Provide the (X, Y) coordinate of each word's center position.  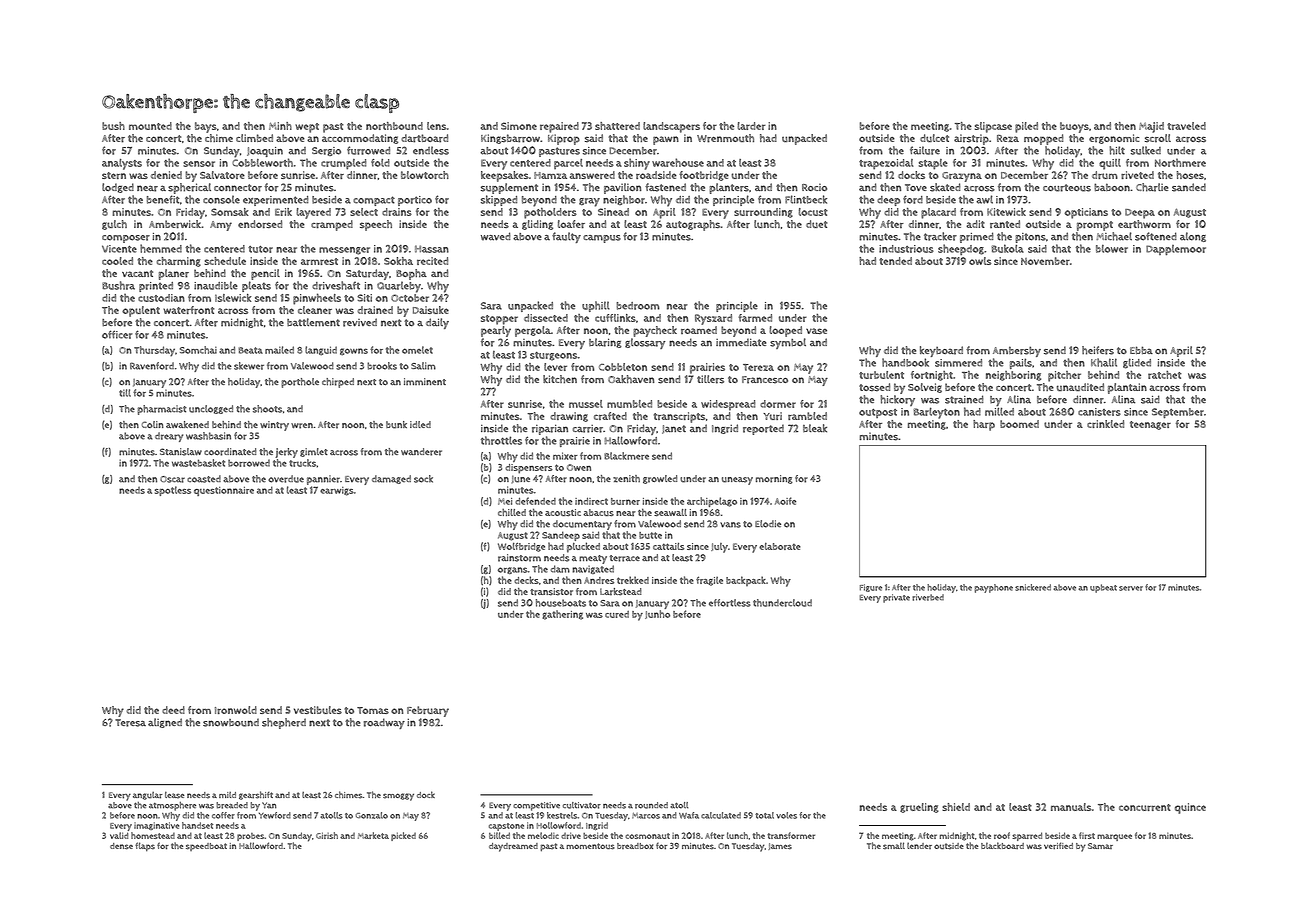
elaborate (780, 546)
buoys (1074, 127)
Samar (1100, 846)
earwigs (337, 491)
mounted (150, 126)
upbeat (1103, 588)
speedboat (206, 847)
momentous (590, 846)
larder (751, 126)
